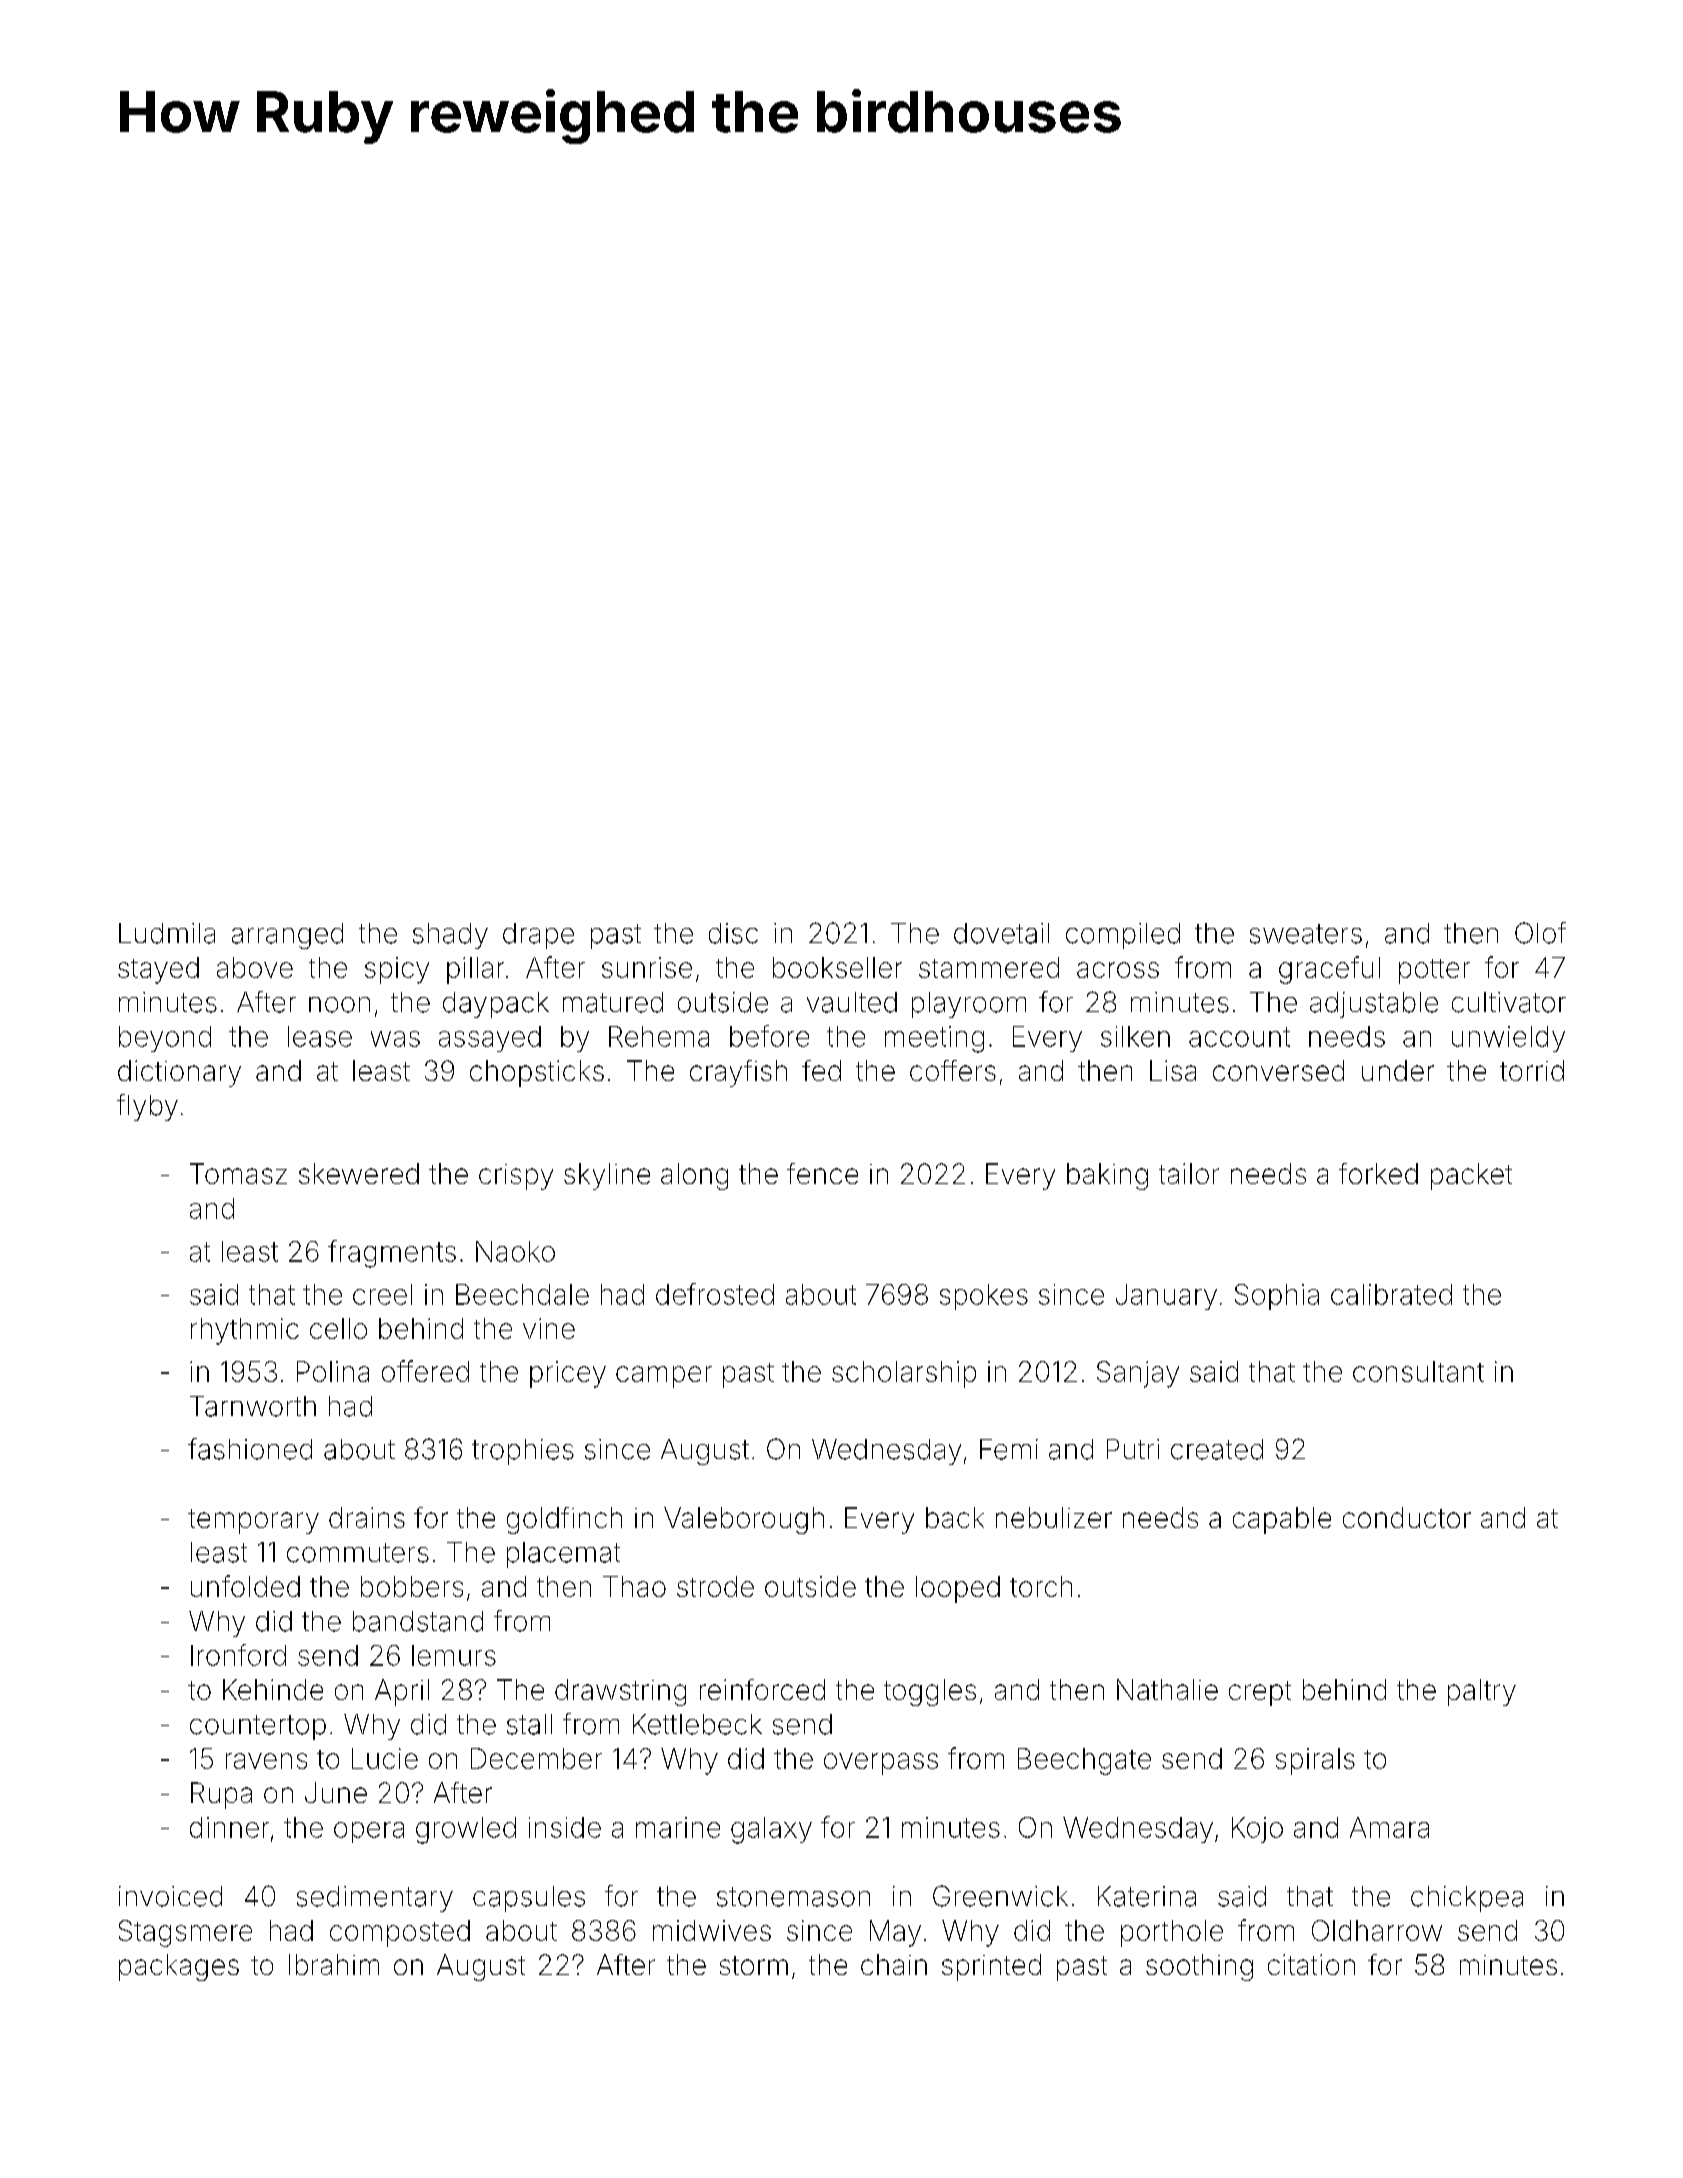 Image resolution: width=1683 pixels, height=2178 pixels. What do you see at coordinates (334, 1964) in the document?
I see `Ibrahim` at bounding box center [334, 1964].
